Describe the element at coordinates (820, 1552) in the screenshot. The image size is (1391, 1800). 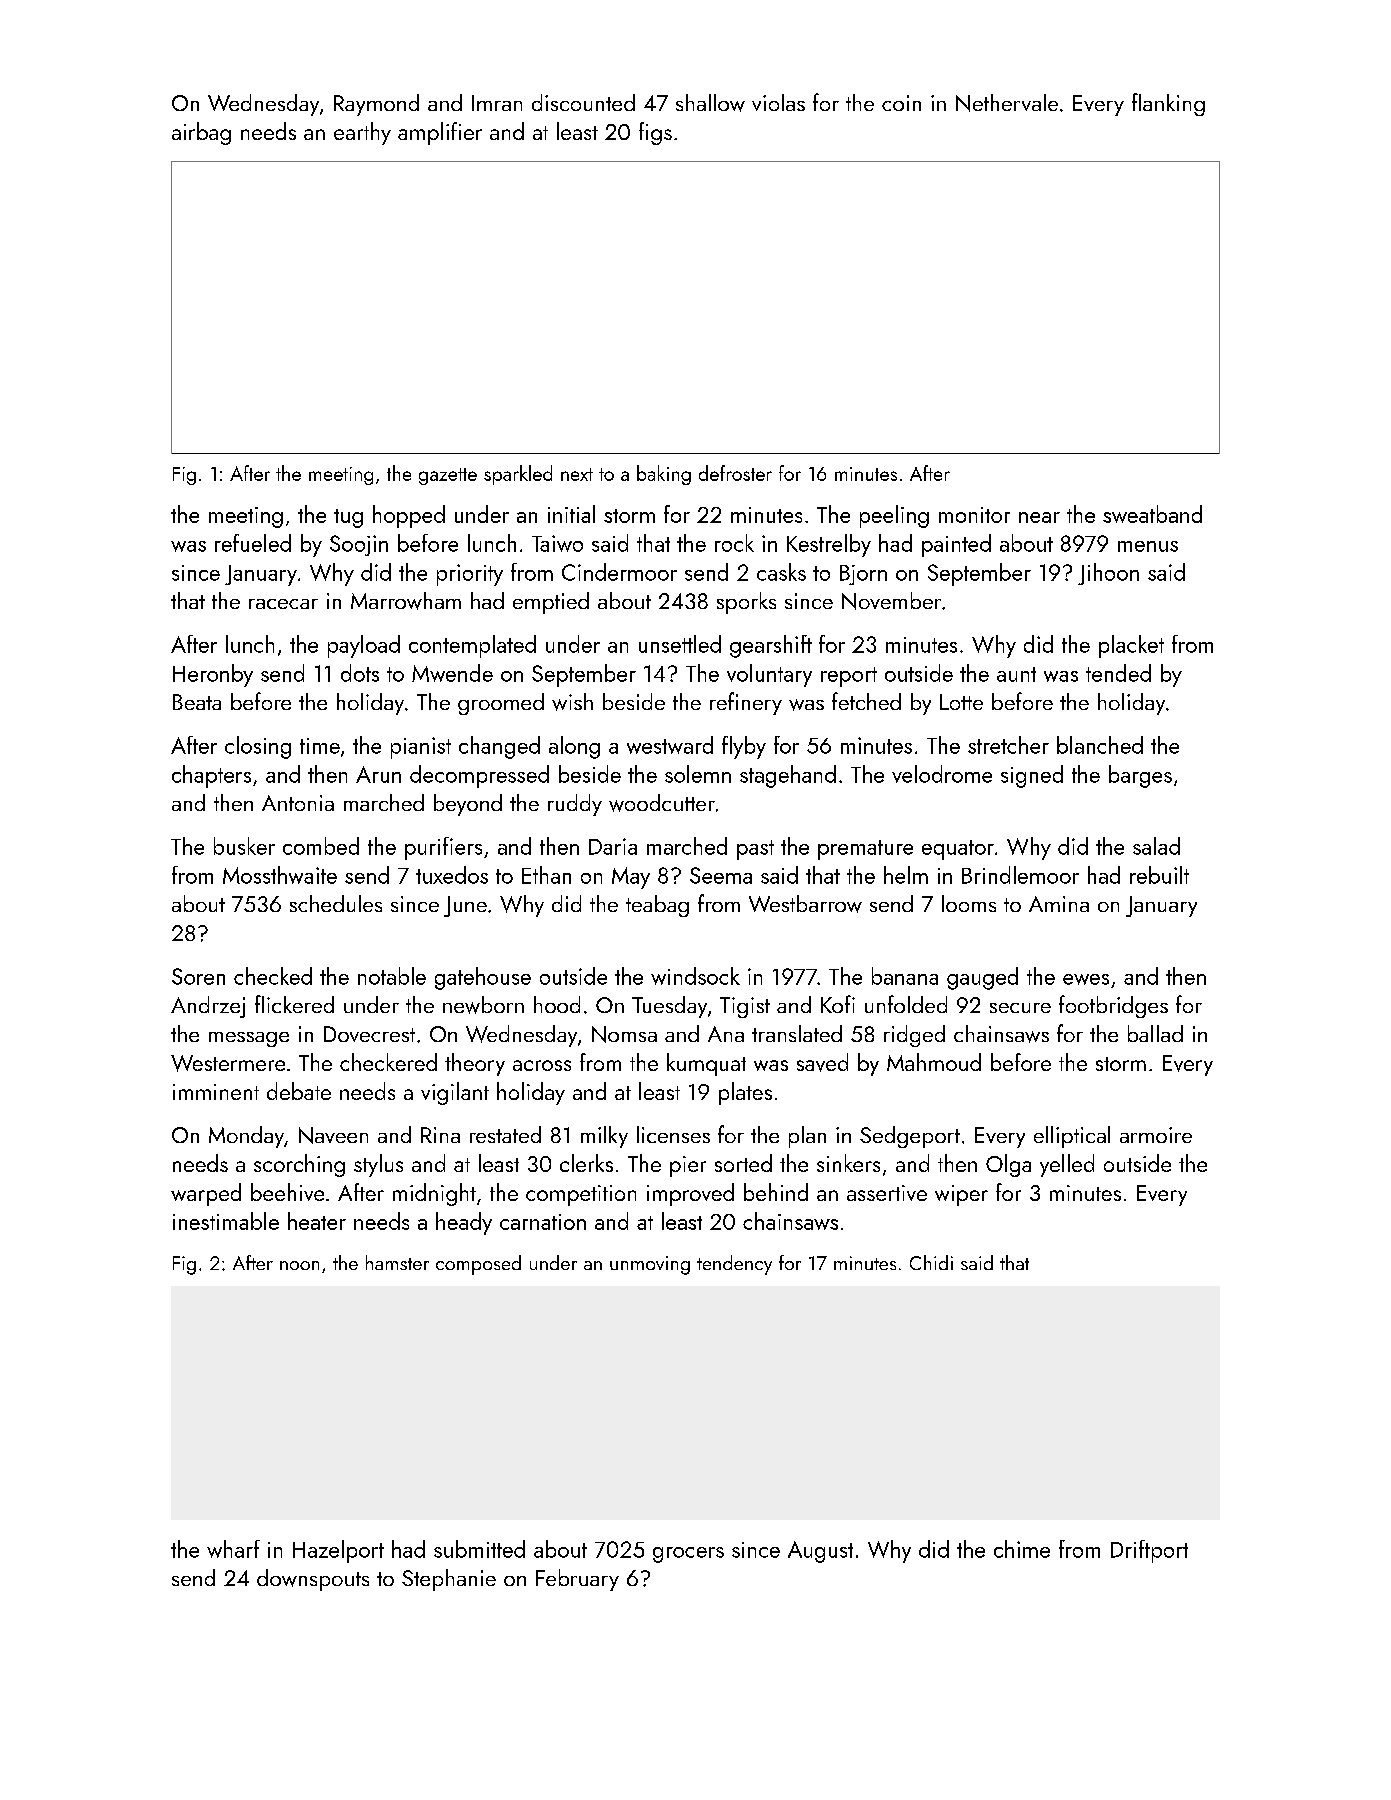
I see `August` at that location.
